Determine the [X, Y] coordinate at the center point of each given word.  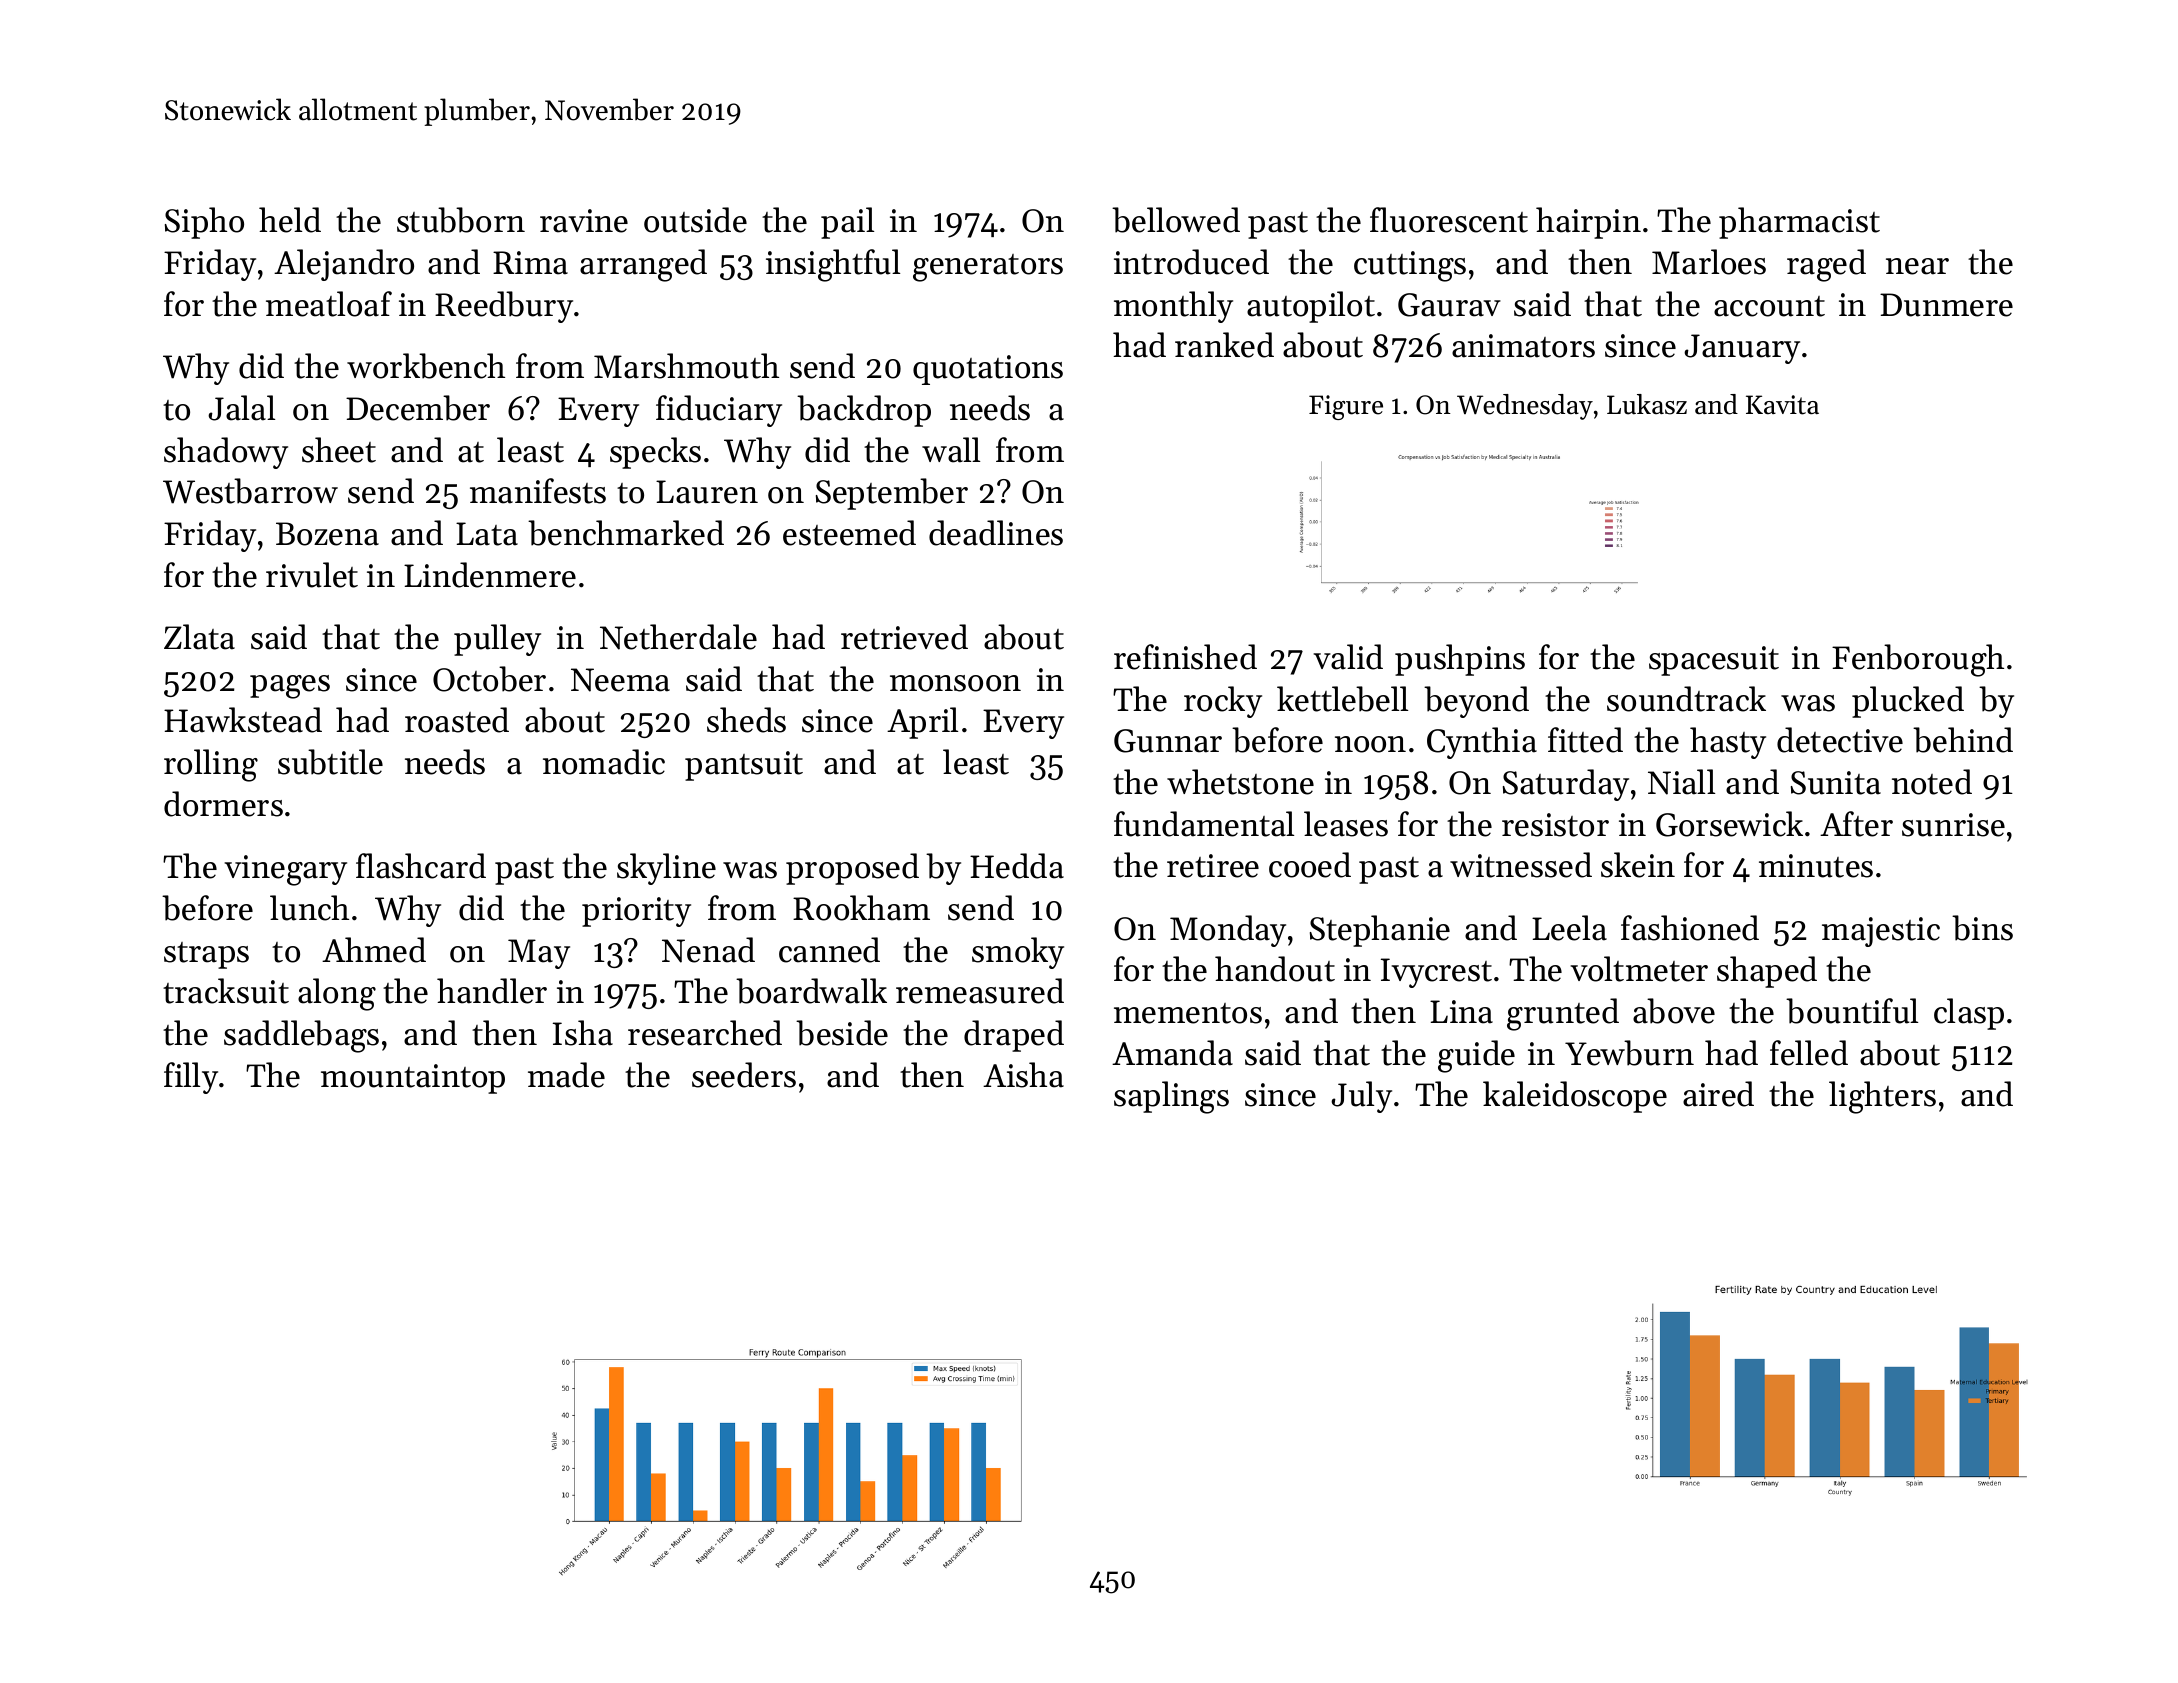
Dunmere [1946, 305]
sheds [746, 720]
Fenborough [1918, 660]
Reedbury [504, 307]
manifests [538, 491]
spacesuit [1714, 661]
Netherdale [678, 637]
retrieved [904, 637]
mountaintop [413, 1079]
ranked [1224, 345]
